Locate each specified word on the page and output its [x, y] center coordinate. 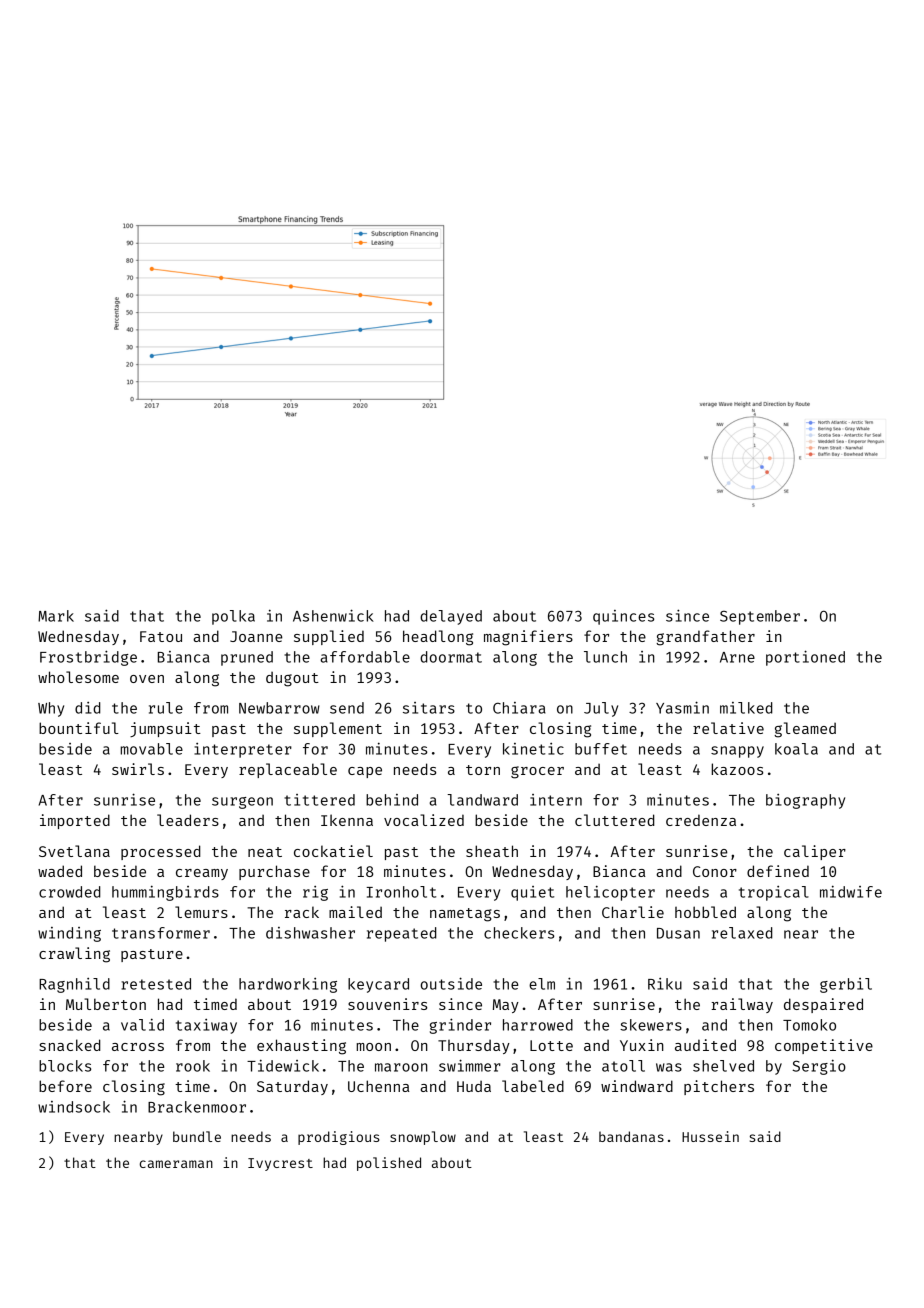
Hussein [710, 1136]
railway [742, 1005]
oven [147, 679]
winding [69, 934]
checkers [519, 933]
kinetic [533, 749]
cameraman [176, 1164]
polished [389, 1164]
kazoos [737, 769]
